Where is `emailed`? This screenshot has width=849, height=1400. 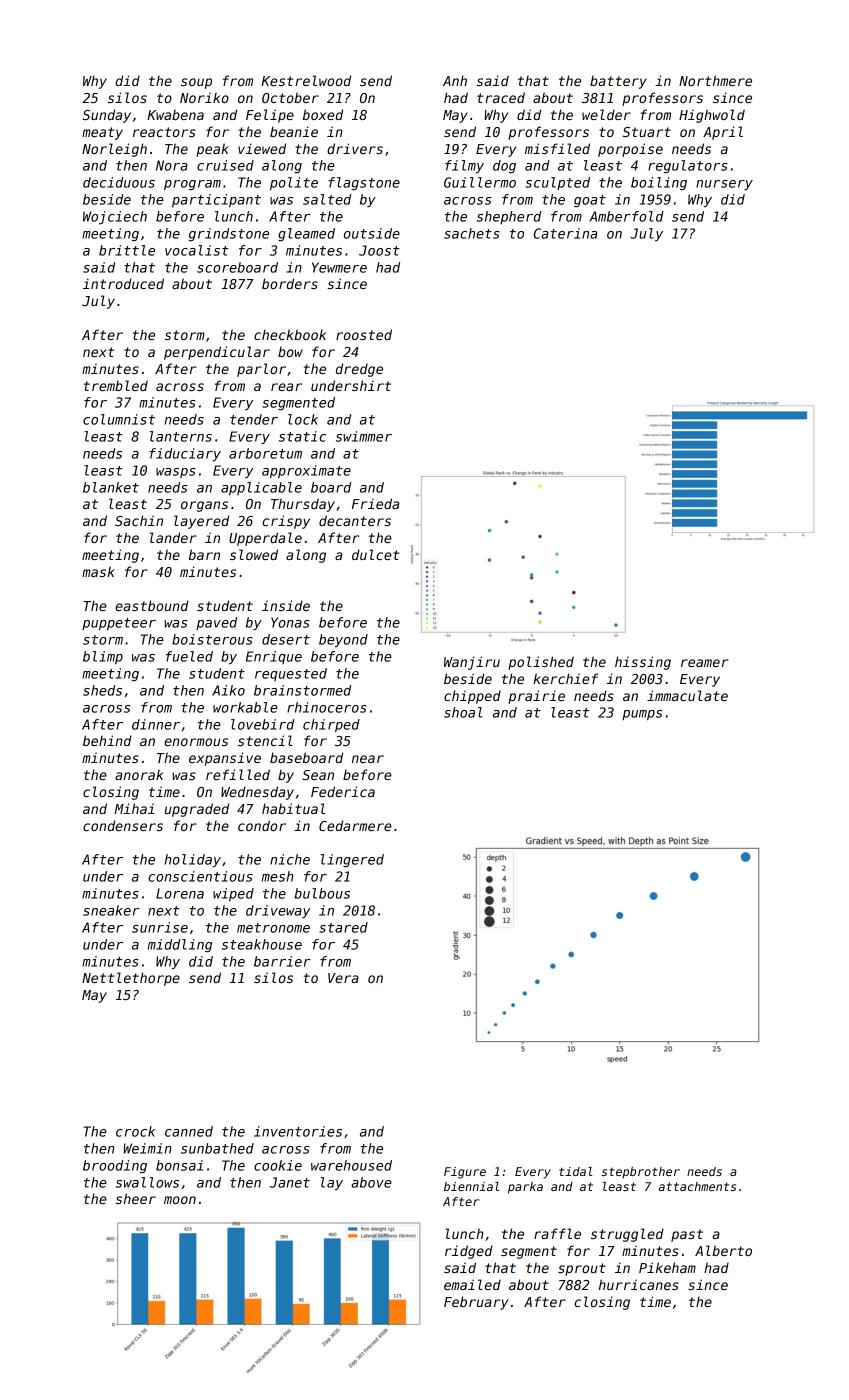 emailed is located at coordinates (472, 1284).
